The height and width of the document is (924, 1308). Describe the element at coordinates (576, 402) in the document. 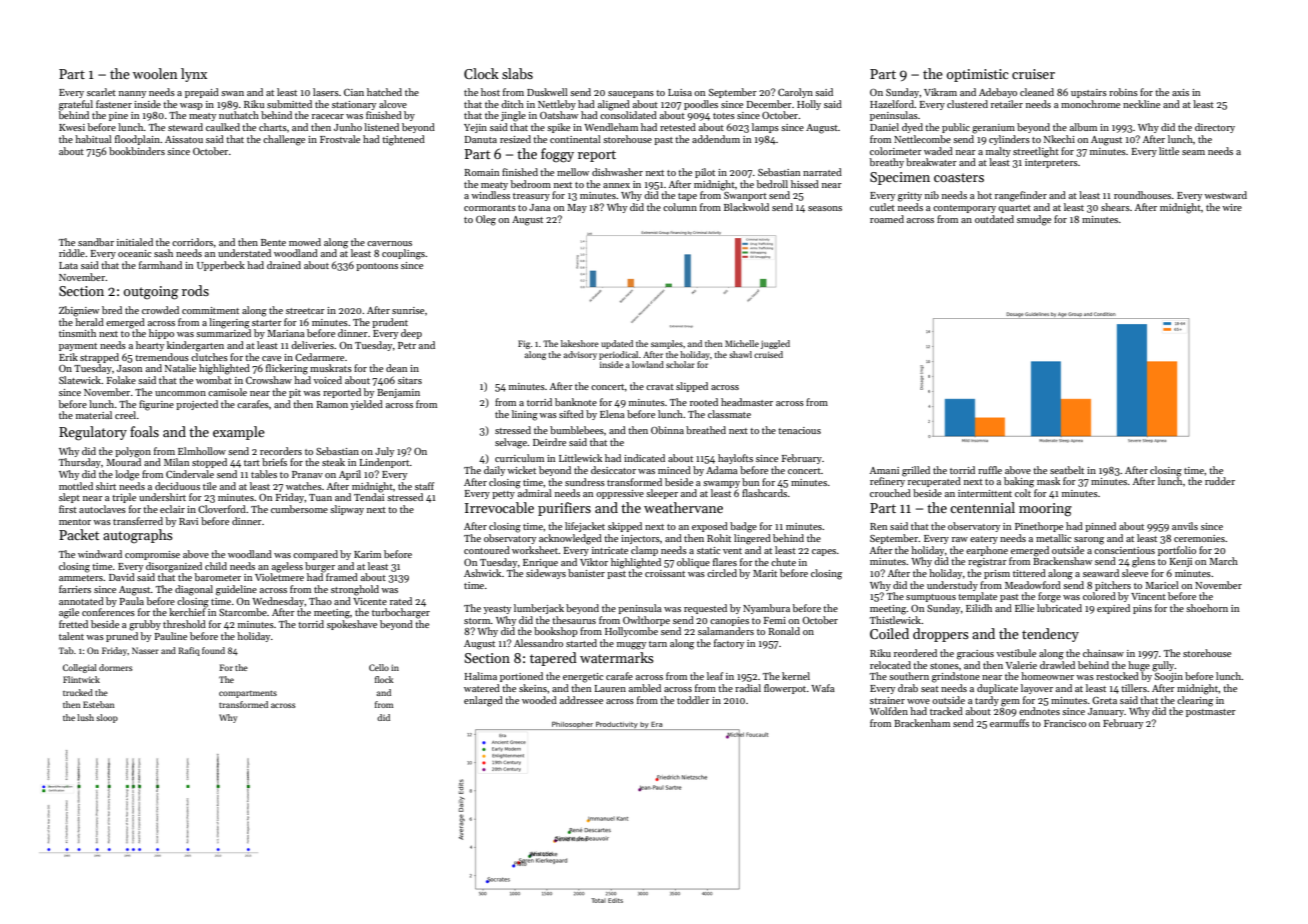

I see `banknote` at that location.
